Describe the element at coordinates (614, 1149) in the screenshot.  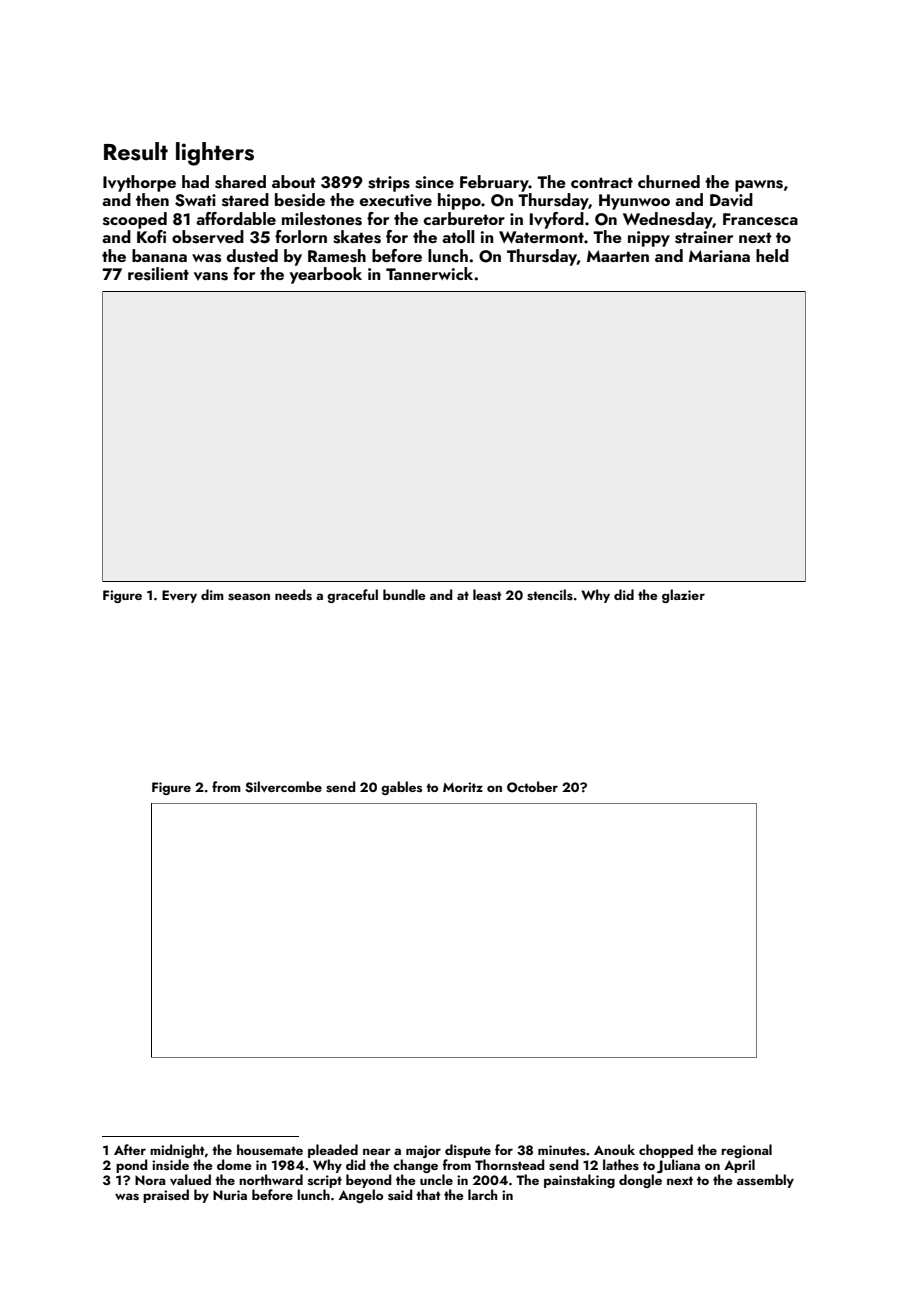
I see `Anouk` at that location.
